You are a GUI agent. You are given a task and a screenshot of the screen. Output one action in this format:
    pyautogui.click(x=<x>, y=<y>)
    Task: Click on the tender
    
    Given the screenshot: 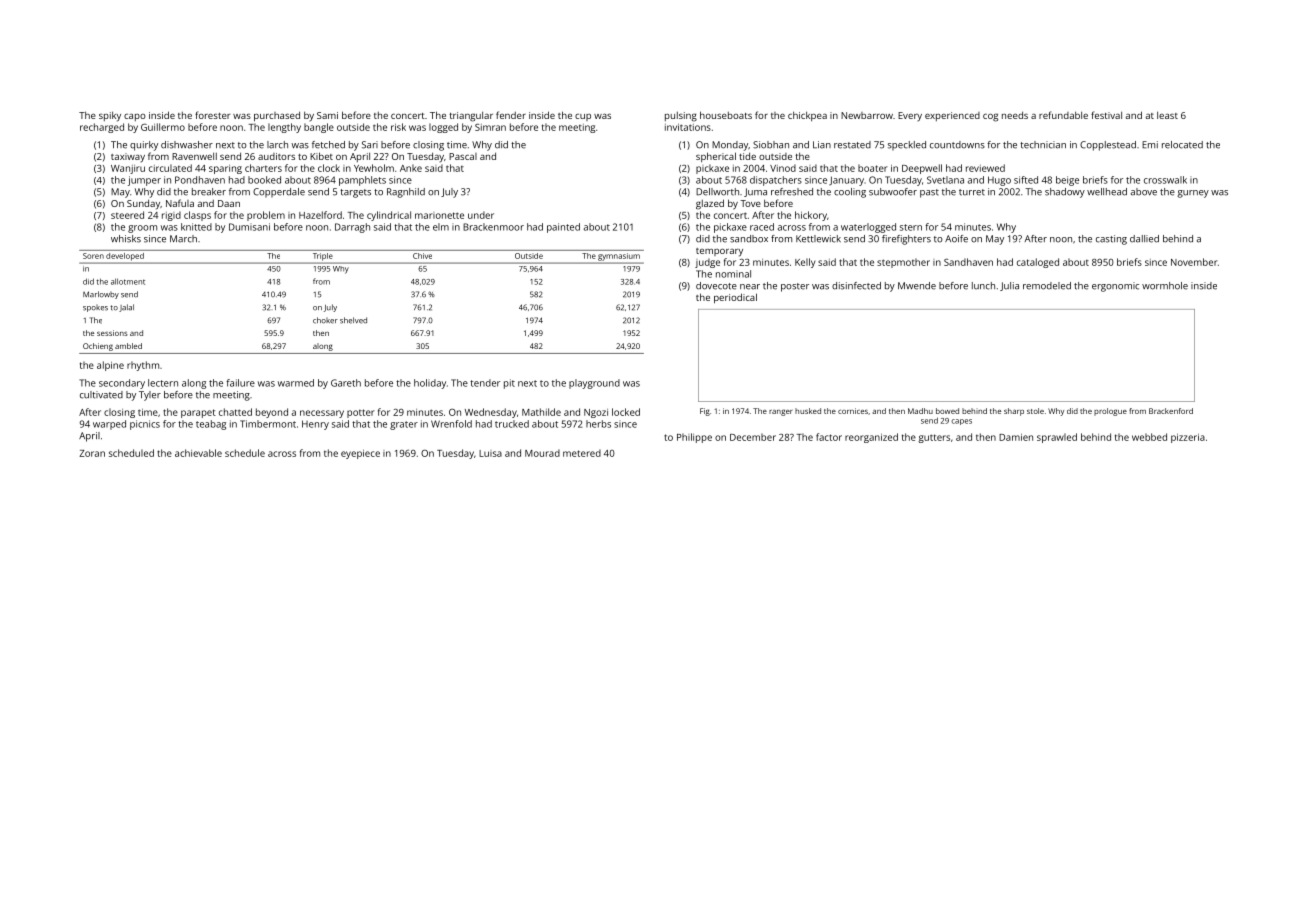 What is the action you would take?
    pyautogui.click(x=485, y=383)
